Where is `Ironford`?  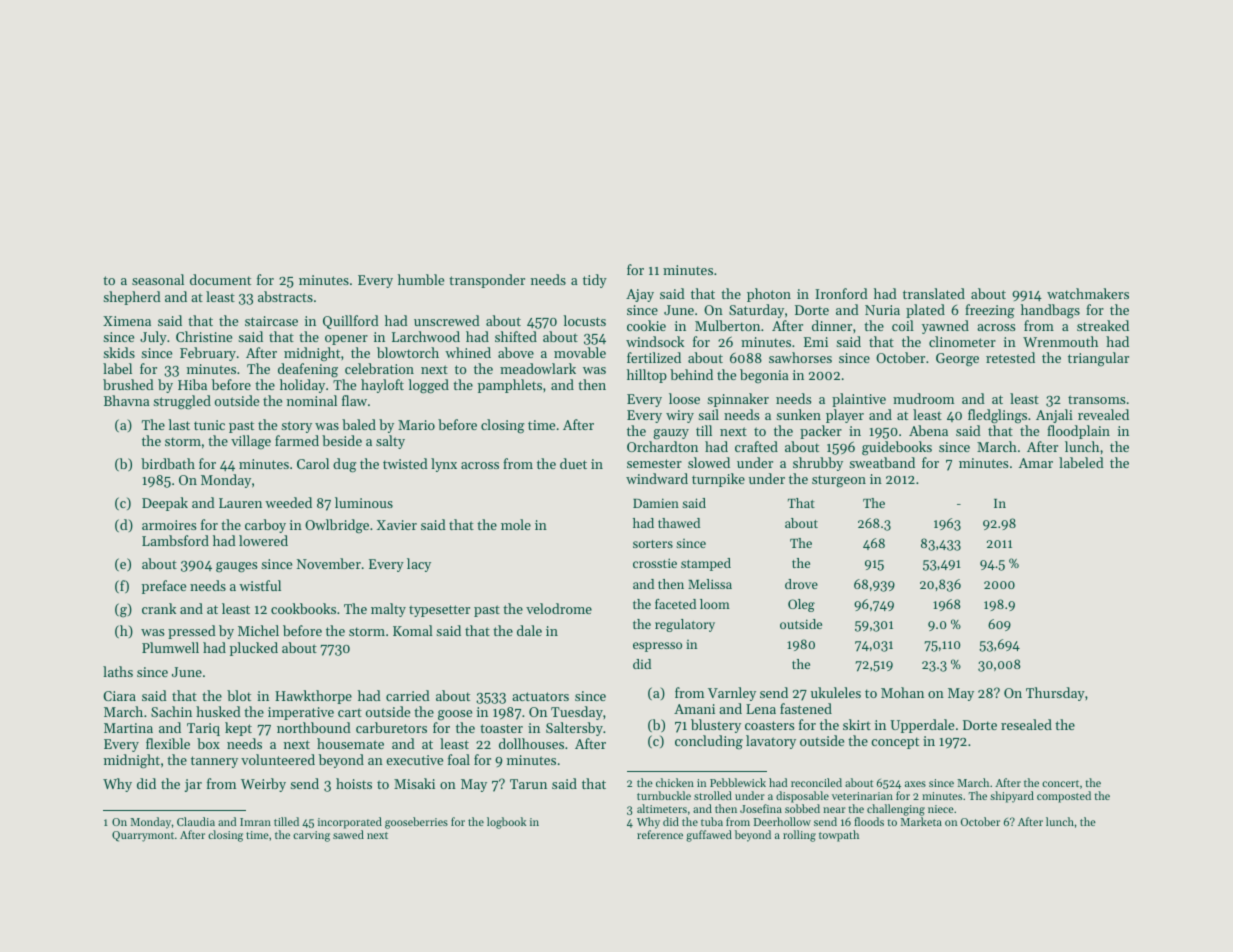
Ironford is located at coordinates (841, 293).
